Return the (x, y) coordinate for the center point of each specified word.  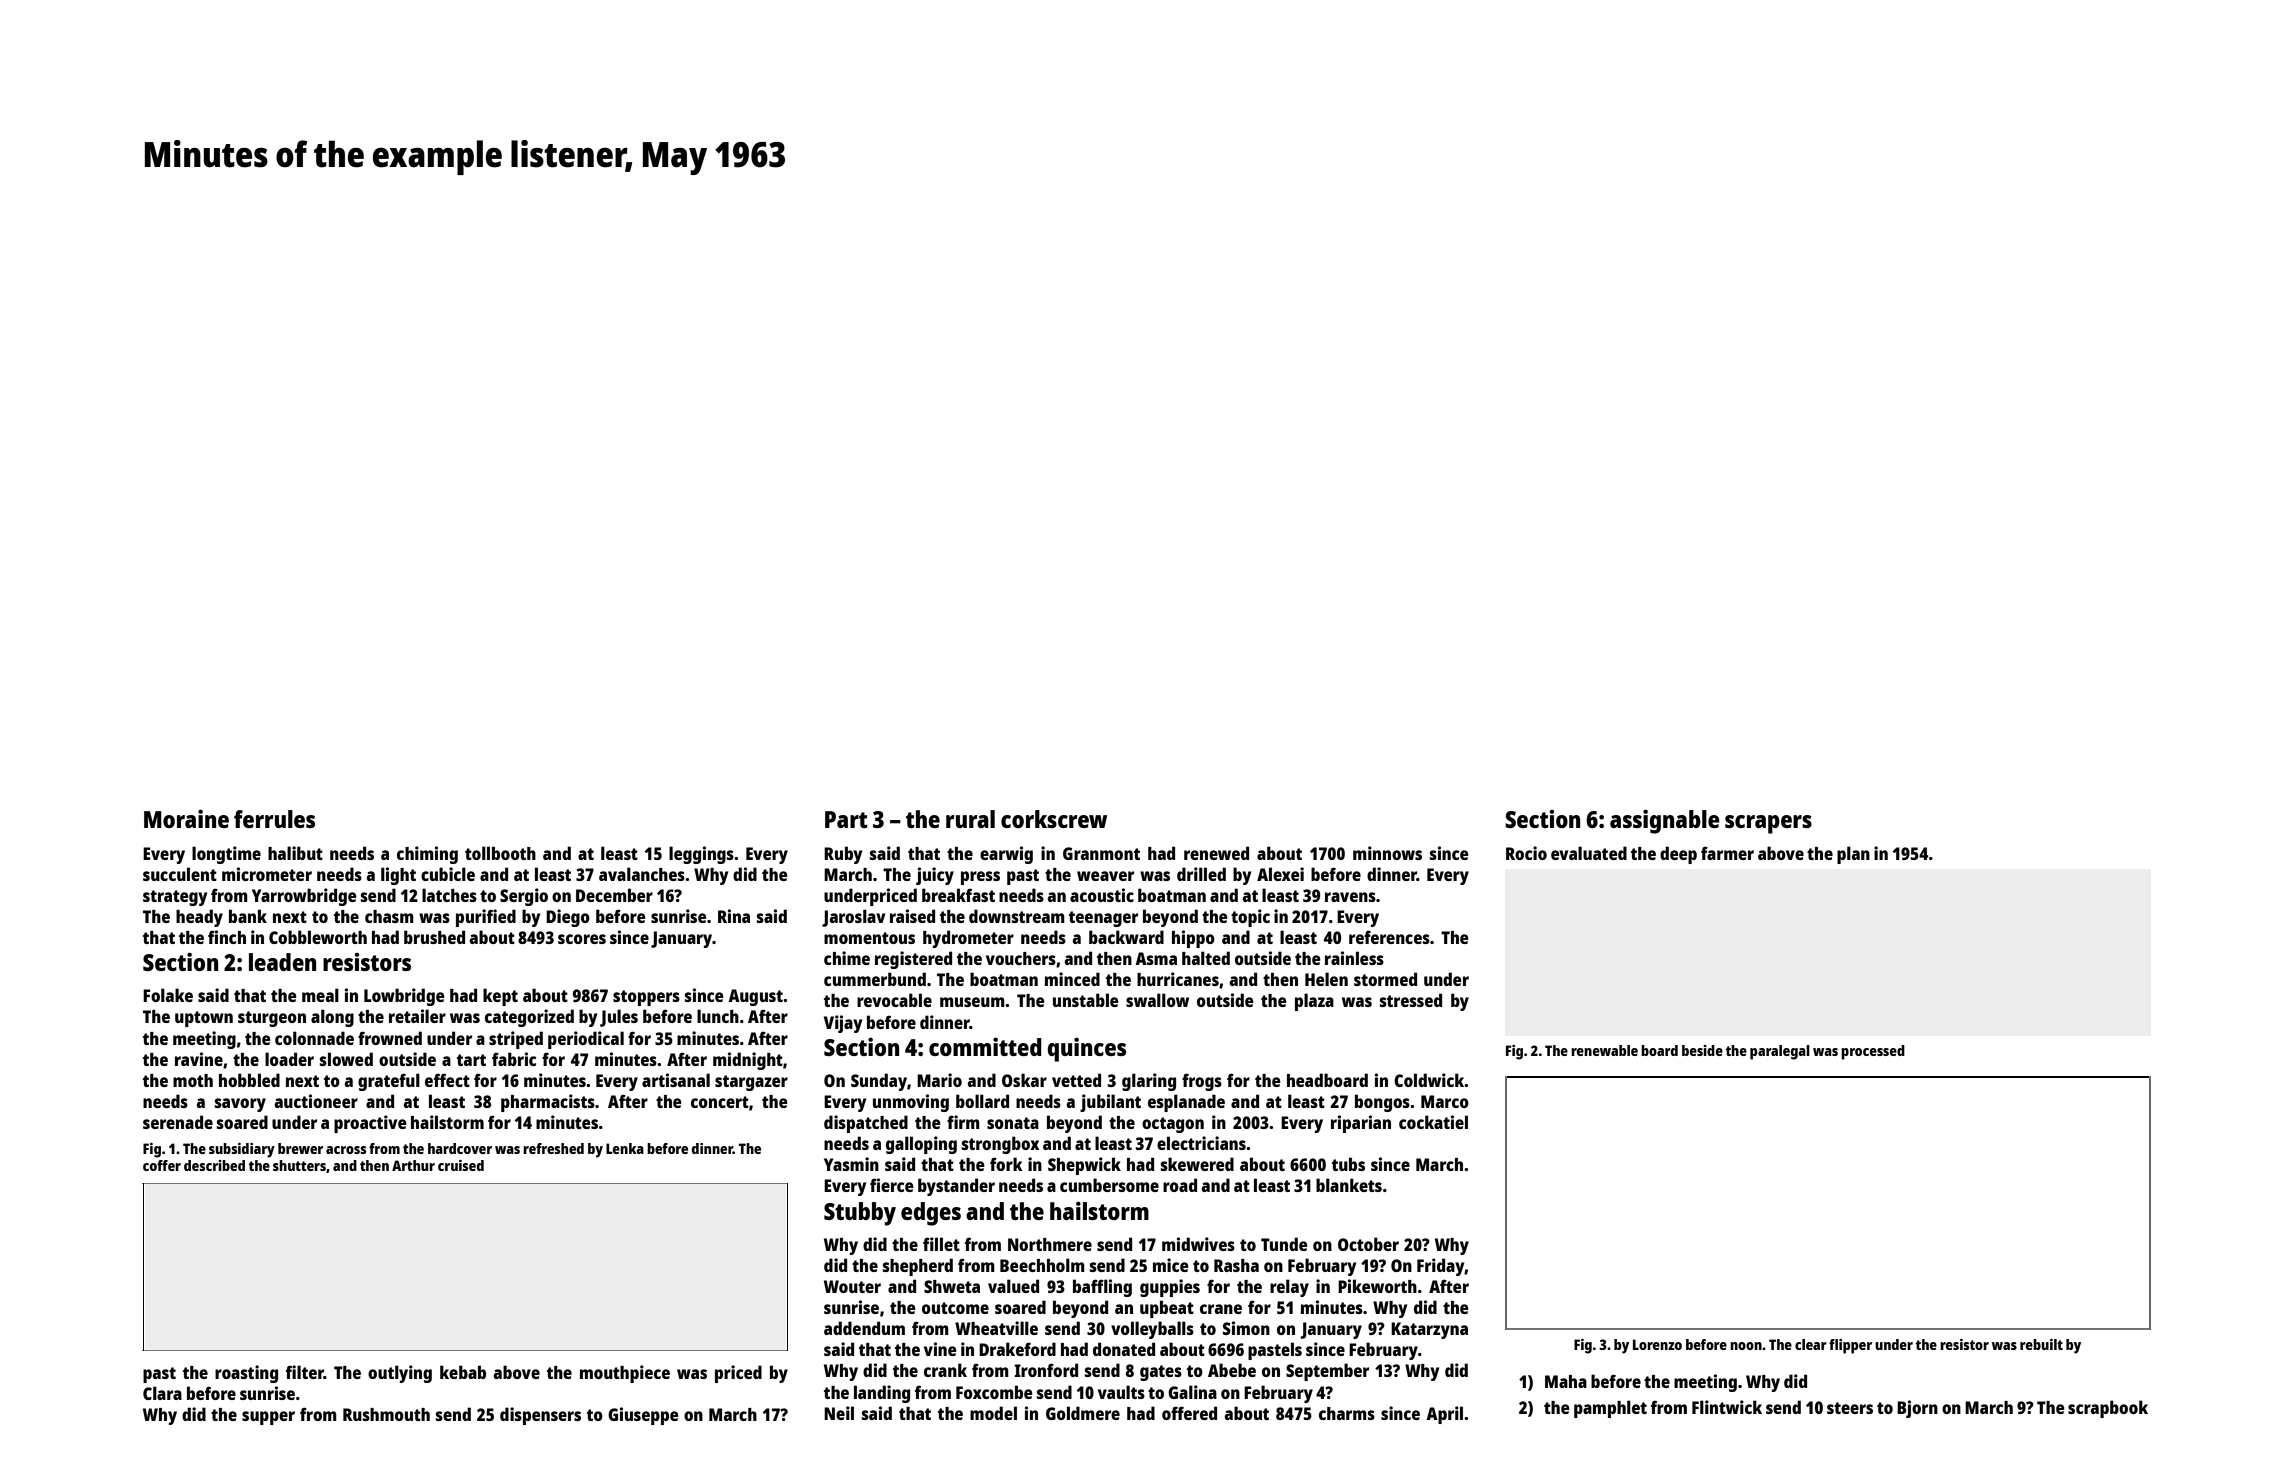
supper (268, 1418)
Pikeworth (1377, 1286)
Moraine (186, 818)
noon (1746, 1346)
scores (582, 939)
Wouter (852, 1286)
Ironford (1046, 1370)
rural (970, 819)
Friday (1441, 1267)
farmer (1727, 853)
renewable (1604, 1050)
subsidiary (242, 1150)
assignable (1665, 821)
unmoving (911, 1103)
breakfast (958, 895)
